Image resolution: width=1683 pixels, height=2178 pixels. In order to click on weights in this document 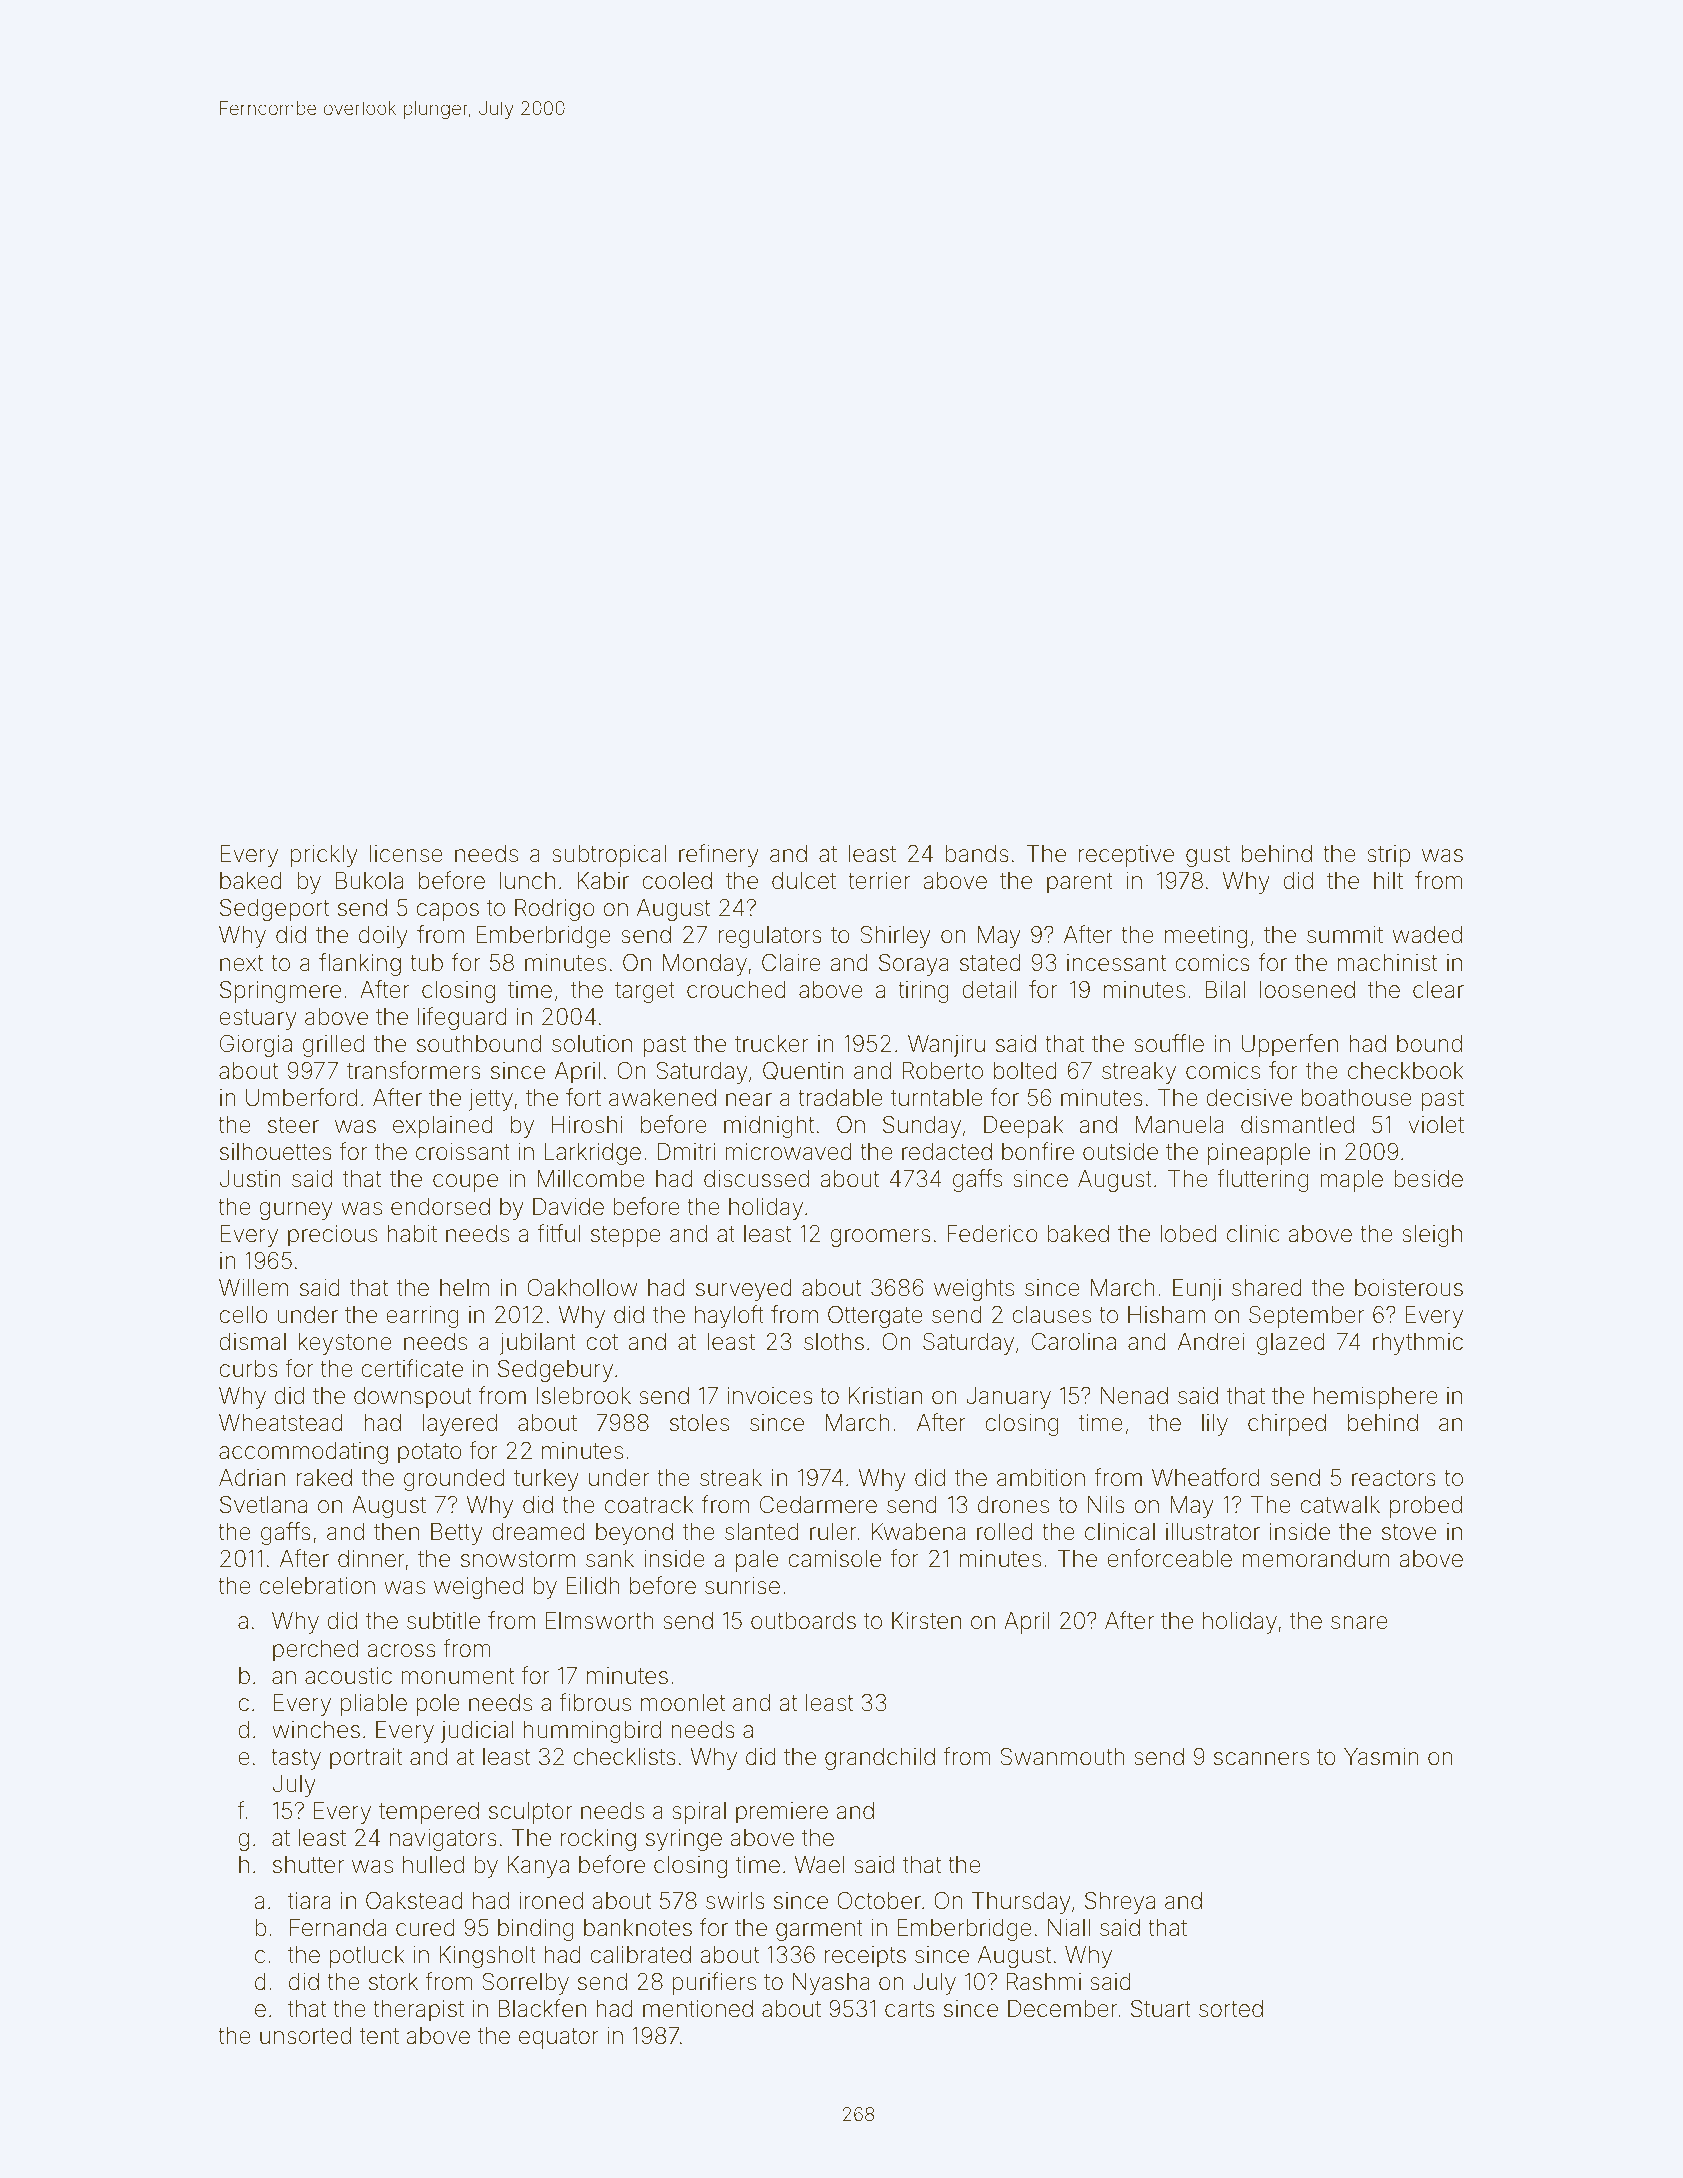, I will do `click(974, 1290)`.
